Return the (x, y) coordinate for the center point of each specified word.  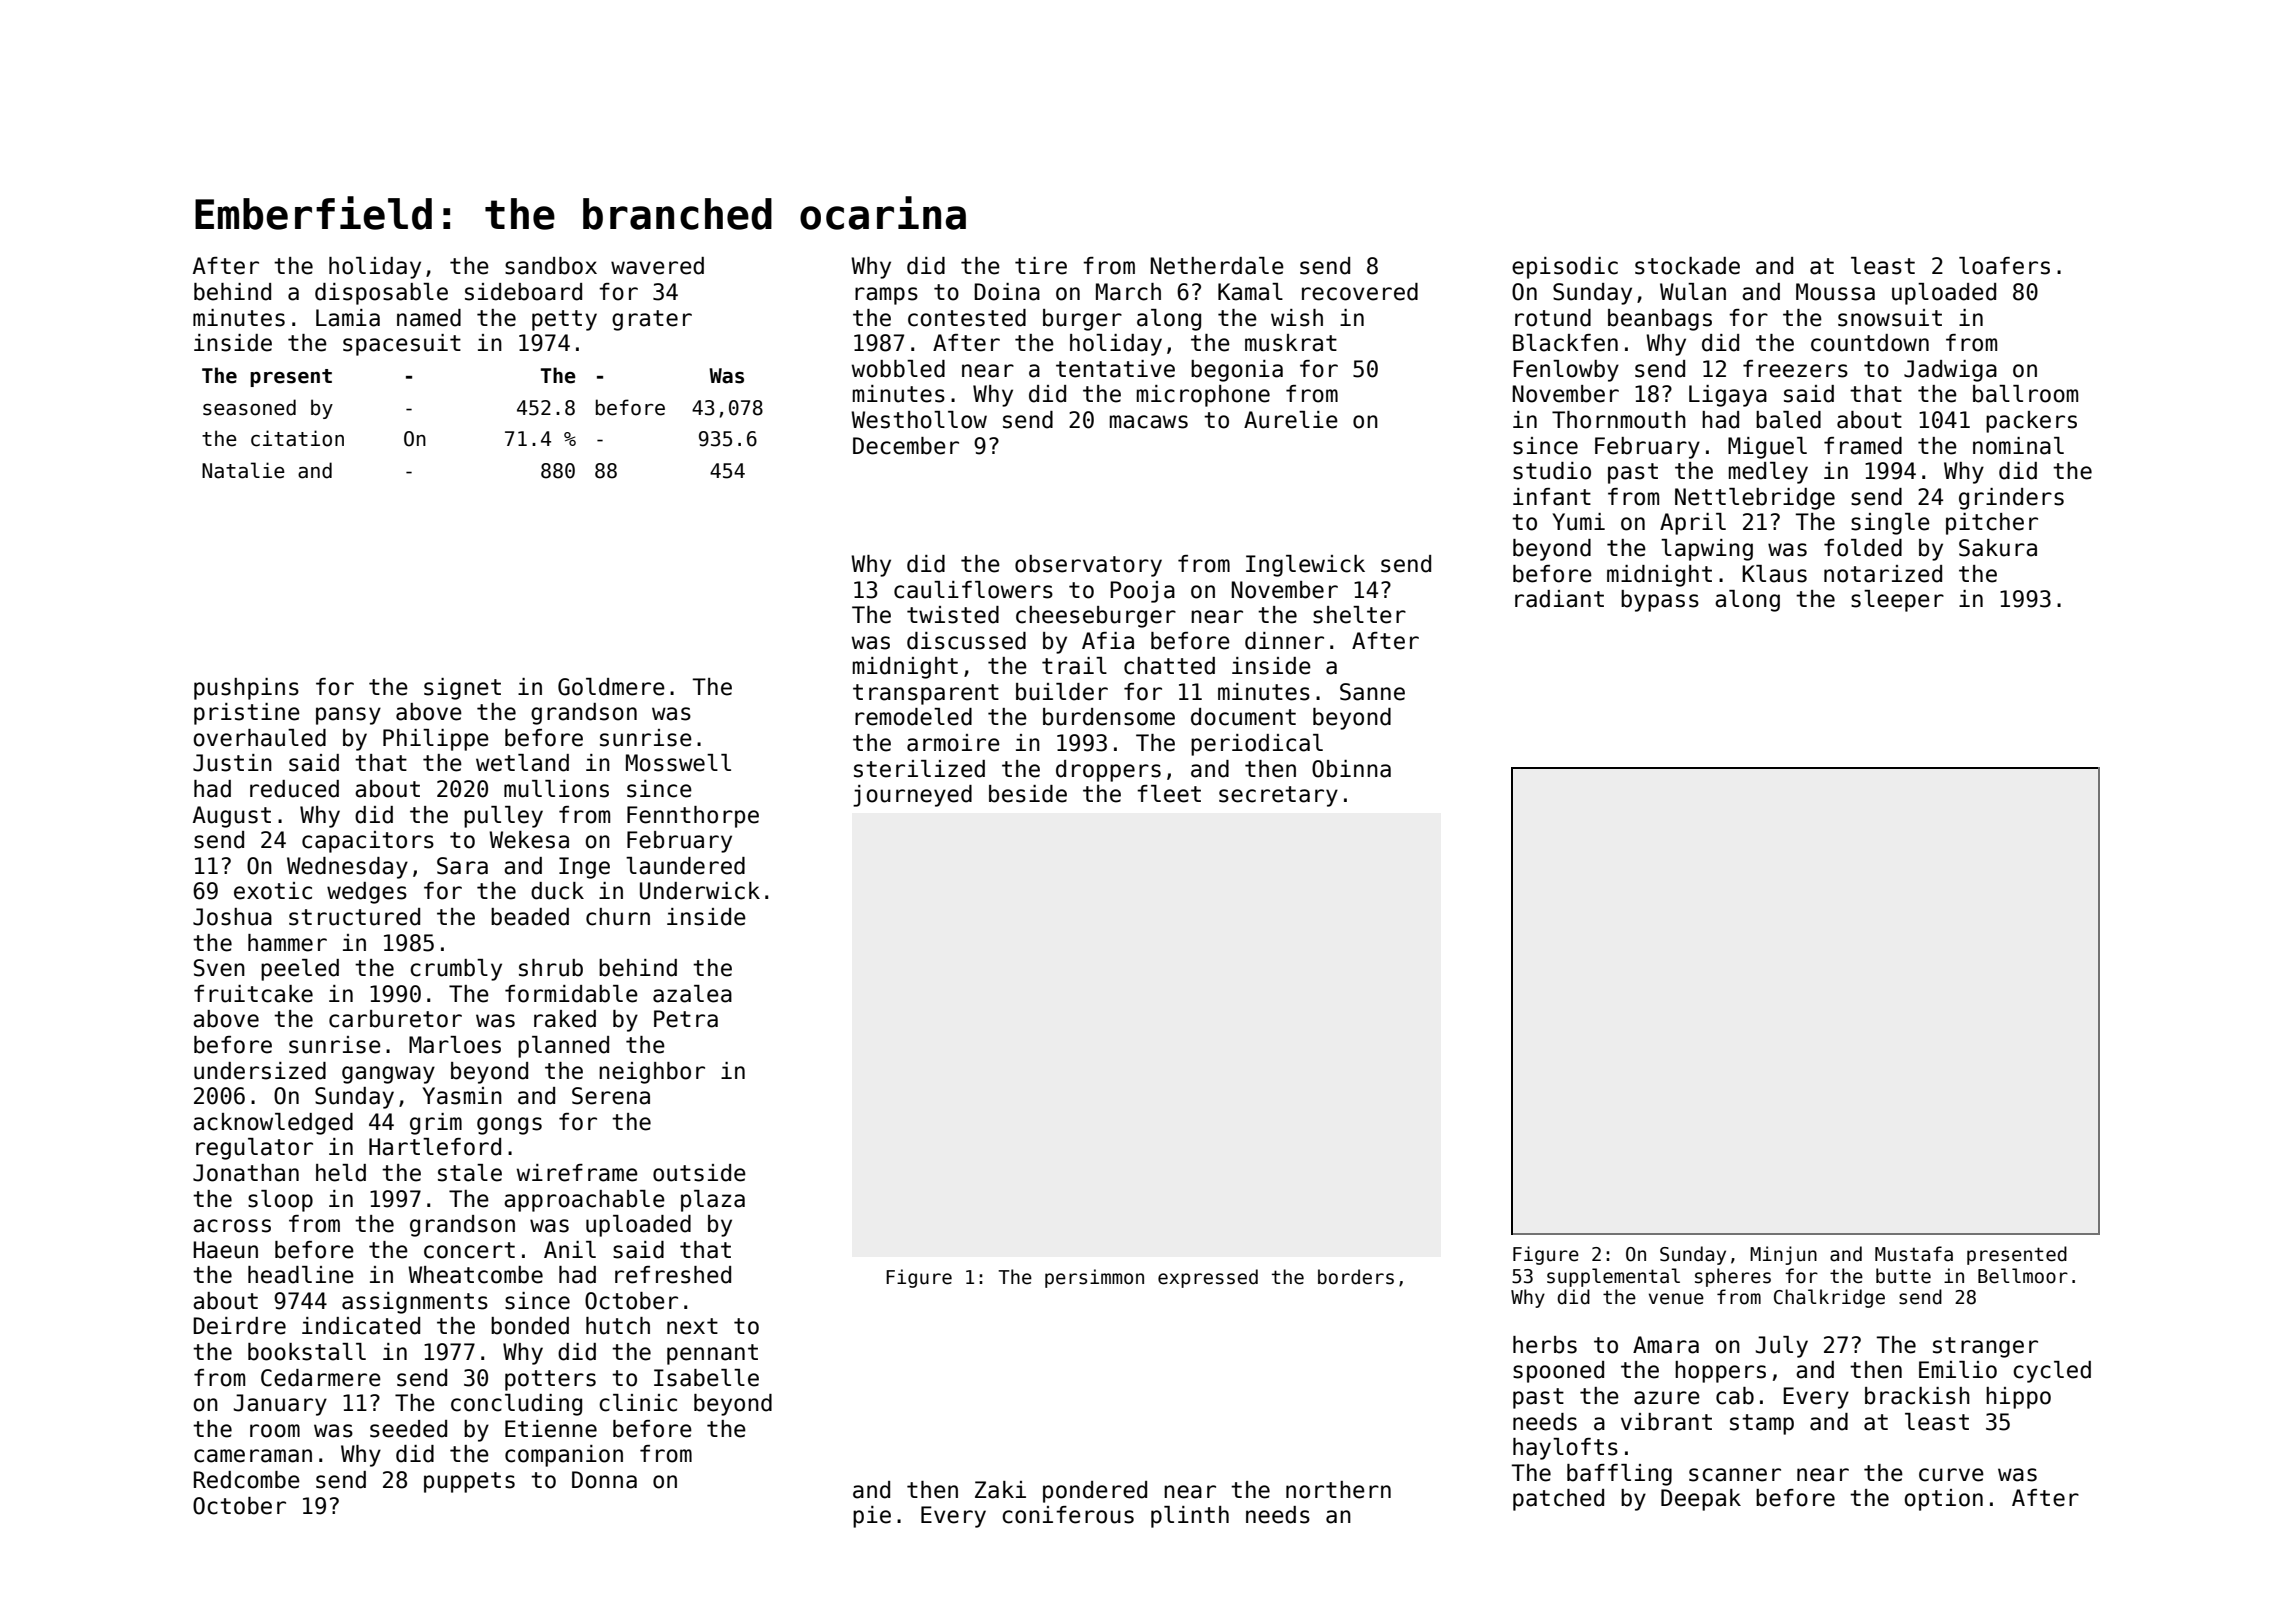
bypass (1660, 601)
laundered (685, 866)
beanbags (1660, 320)
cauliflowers (973, 590)
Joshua (232, 917)
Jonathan (246, 1173)
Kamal (1250, 292)
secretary (1278, 796)
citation (297, 438)
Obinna (1351, 769)
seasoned (249, 407)
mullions (556, 789)
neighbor (652, 1073)
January (280, 1405)
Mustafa (1914, 1254)
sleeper (1897, 601)
